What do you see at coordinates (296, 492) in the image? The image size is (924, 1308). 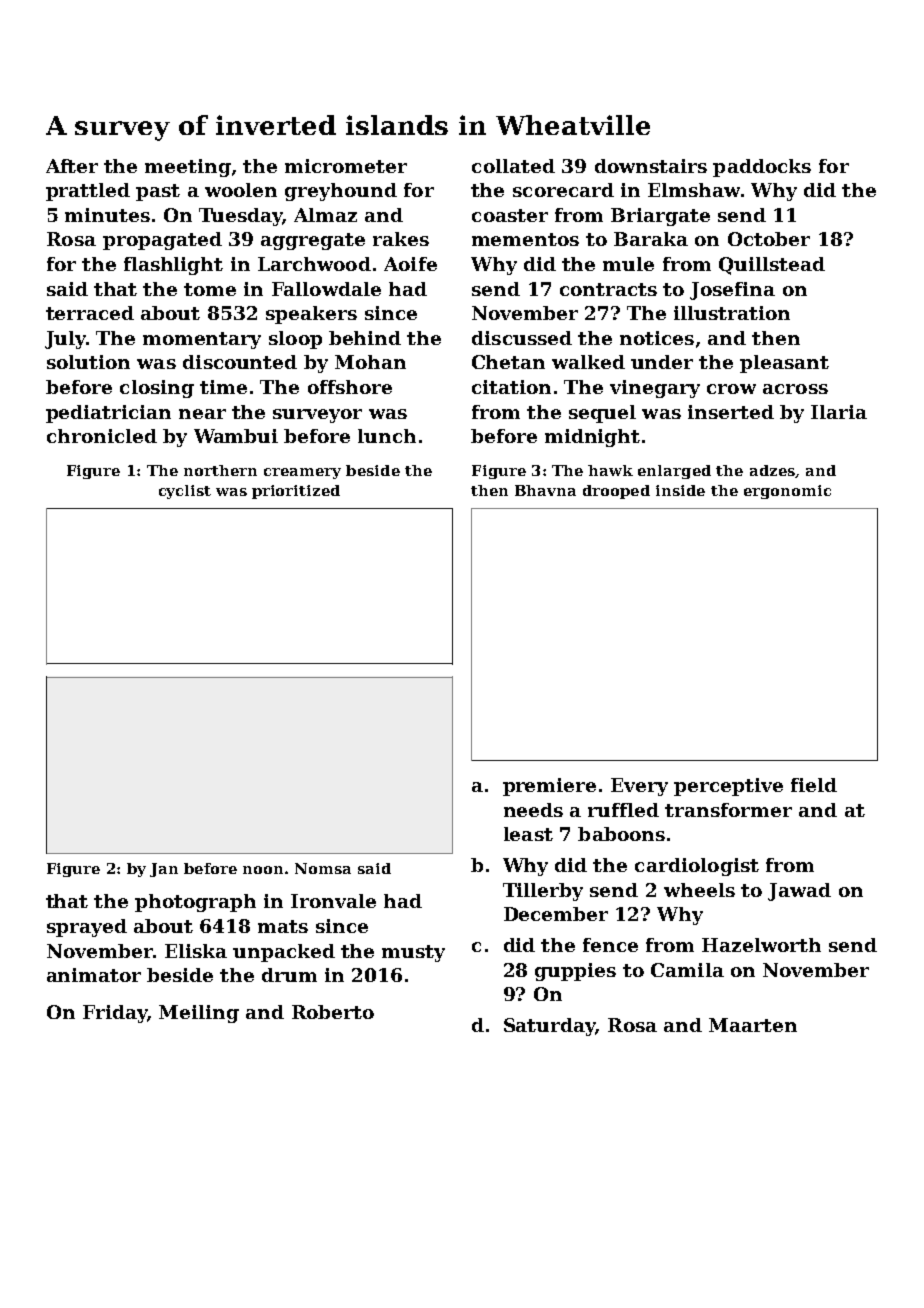 I see `prioritized` at bounding box center [296, 492].
